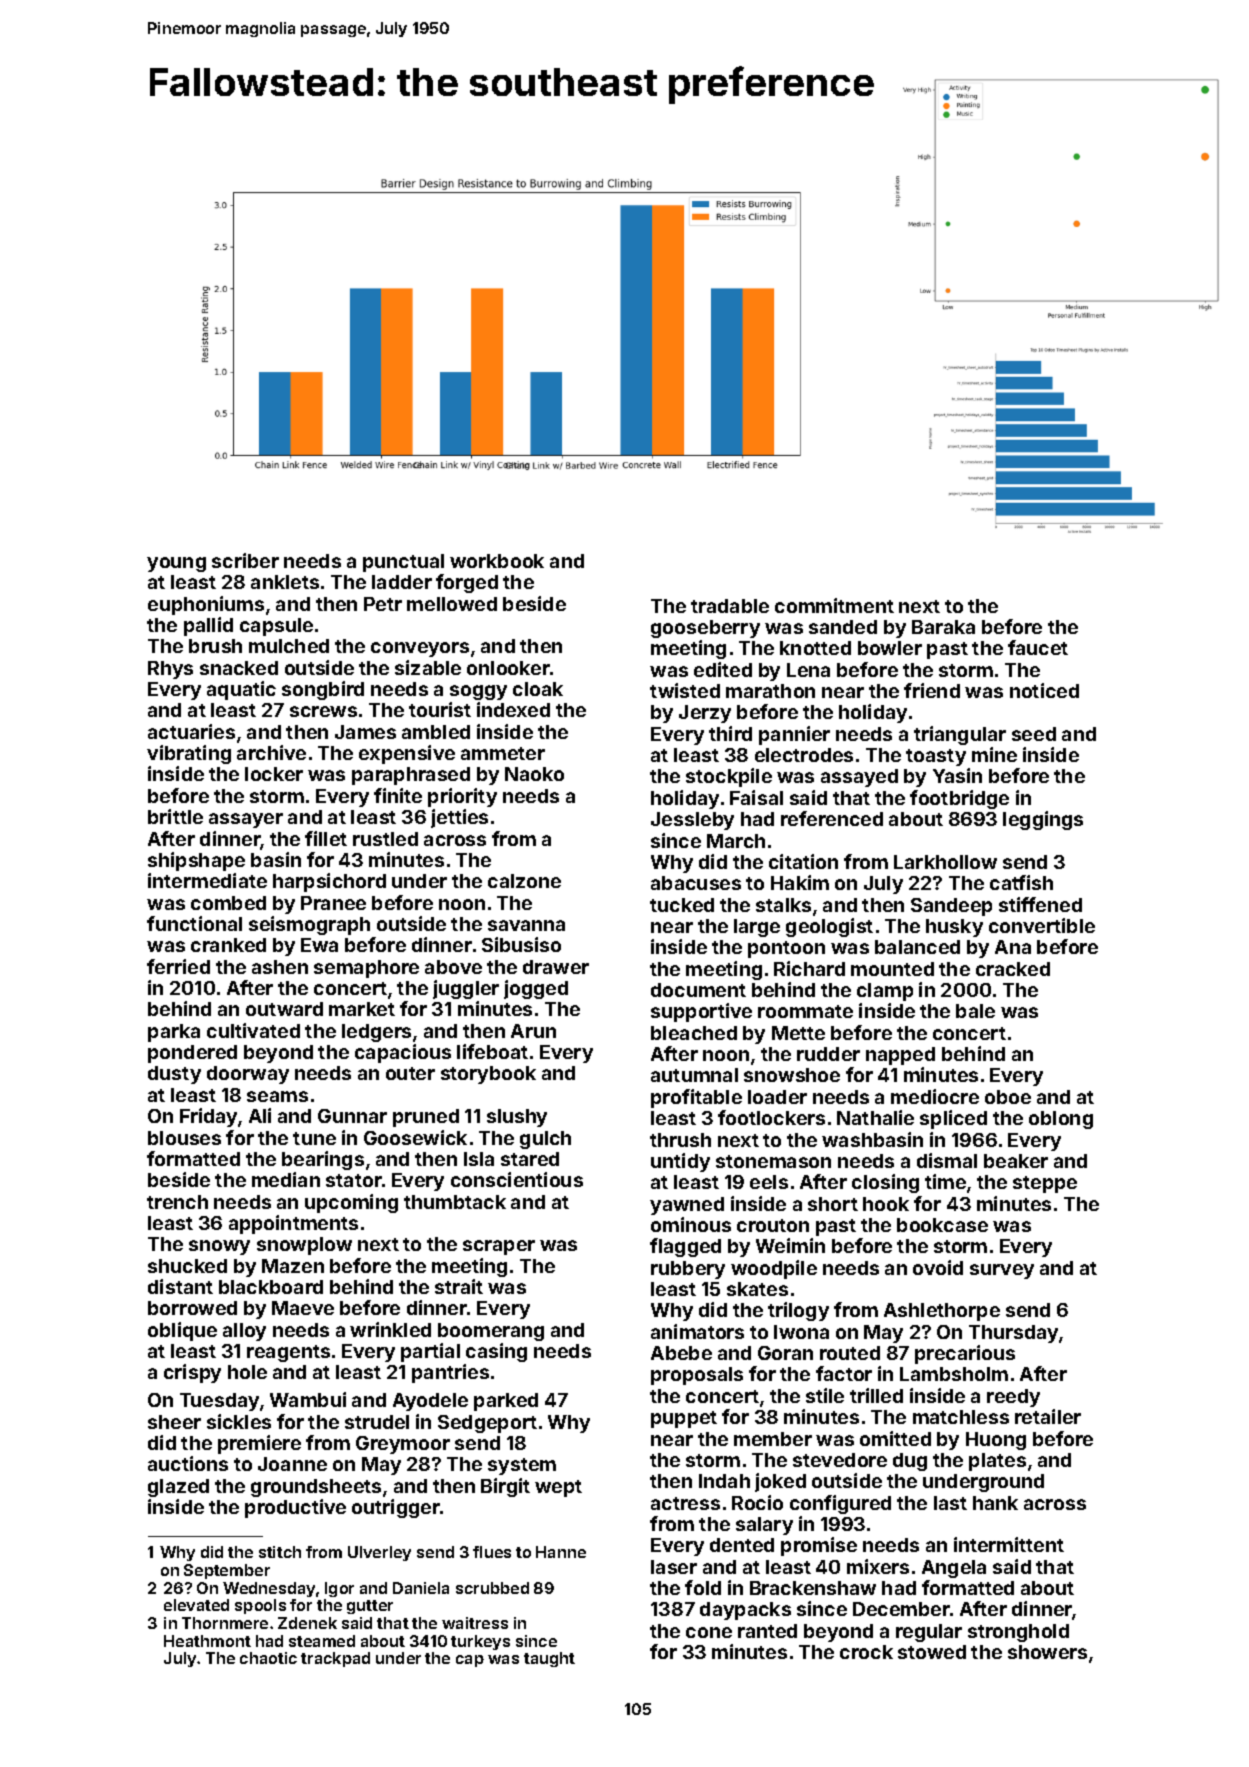 This screenshot has width=1249, height=1767. Describe the element at coordinates (497, 561) in the screenshot. I see `workbook` at that location.
